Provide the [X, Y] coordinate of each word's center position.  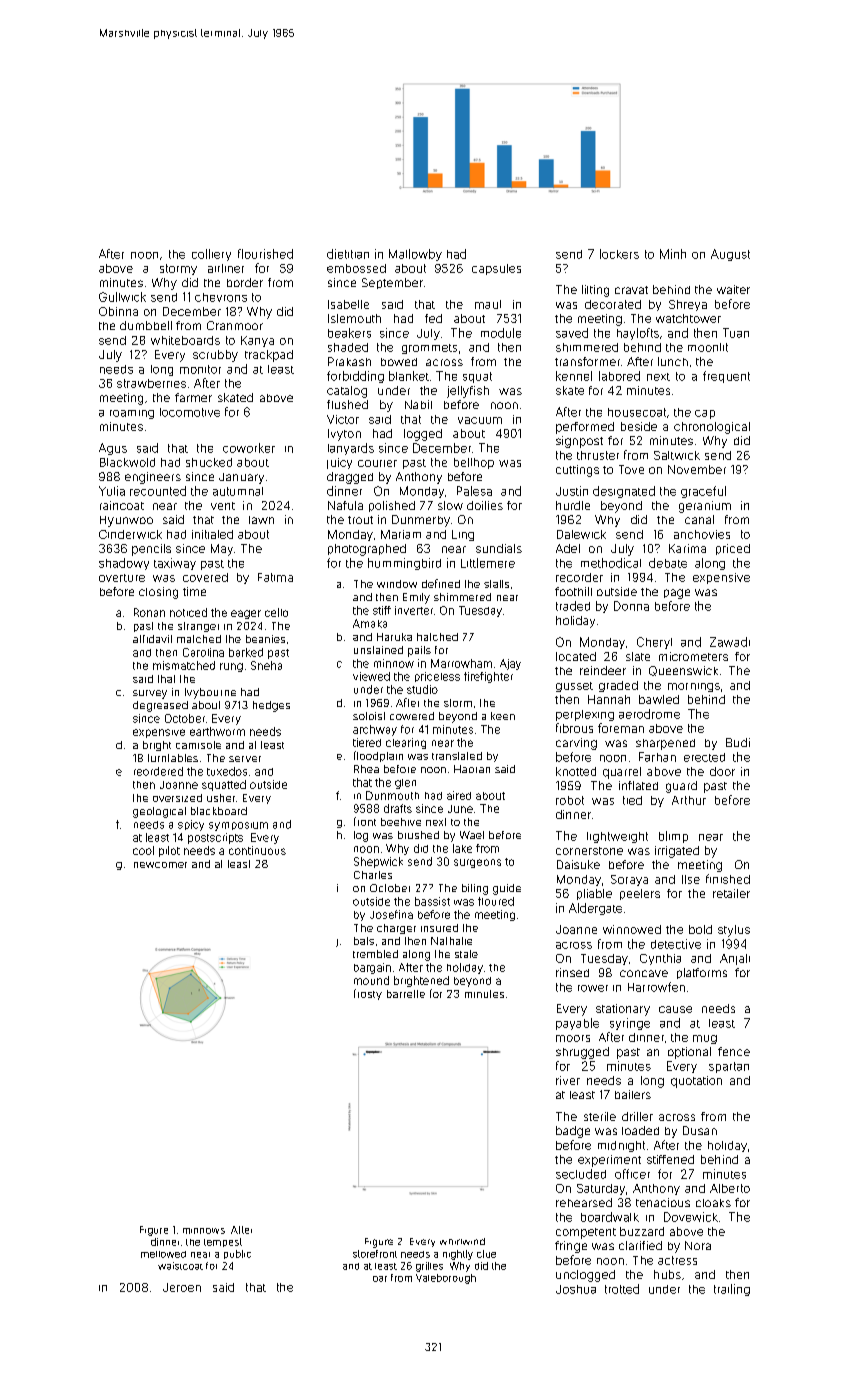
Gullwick [122, 297]
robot [570, 800]
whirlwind [462, 1241]
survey [150, 694]
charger [396, 929]
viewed [371, 676]
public [237, 1254]
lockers [619, 254]
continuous [257, 850]
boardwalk [610, 1217]
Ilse [691, 879]
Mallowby [415, 255]
